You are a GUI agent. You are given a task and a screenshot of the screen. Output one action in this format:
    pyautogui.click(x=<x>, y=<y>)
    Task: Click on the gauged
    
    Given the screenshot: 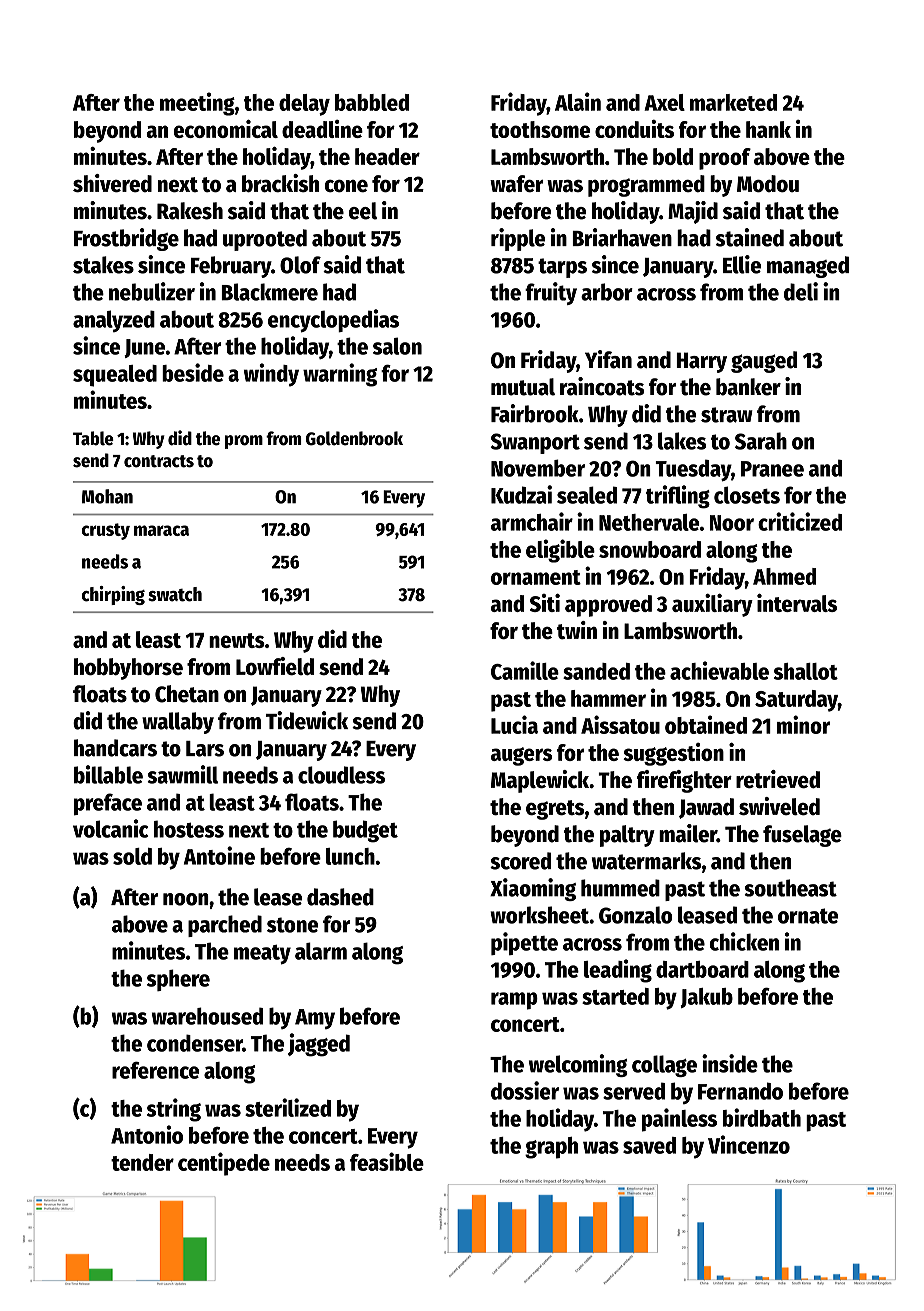 What is the action you would take?
    pyautogui.click(x=764, y=362)
